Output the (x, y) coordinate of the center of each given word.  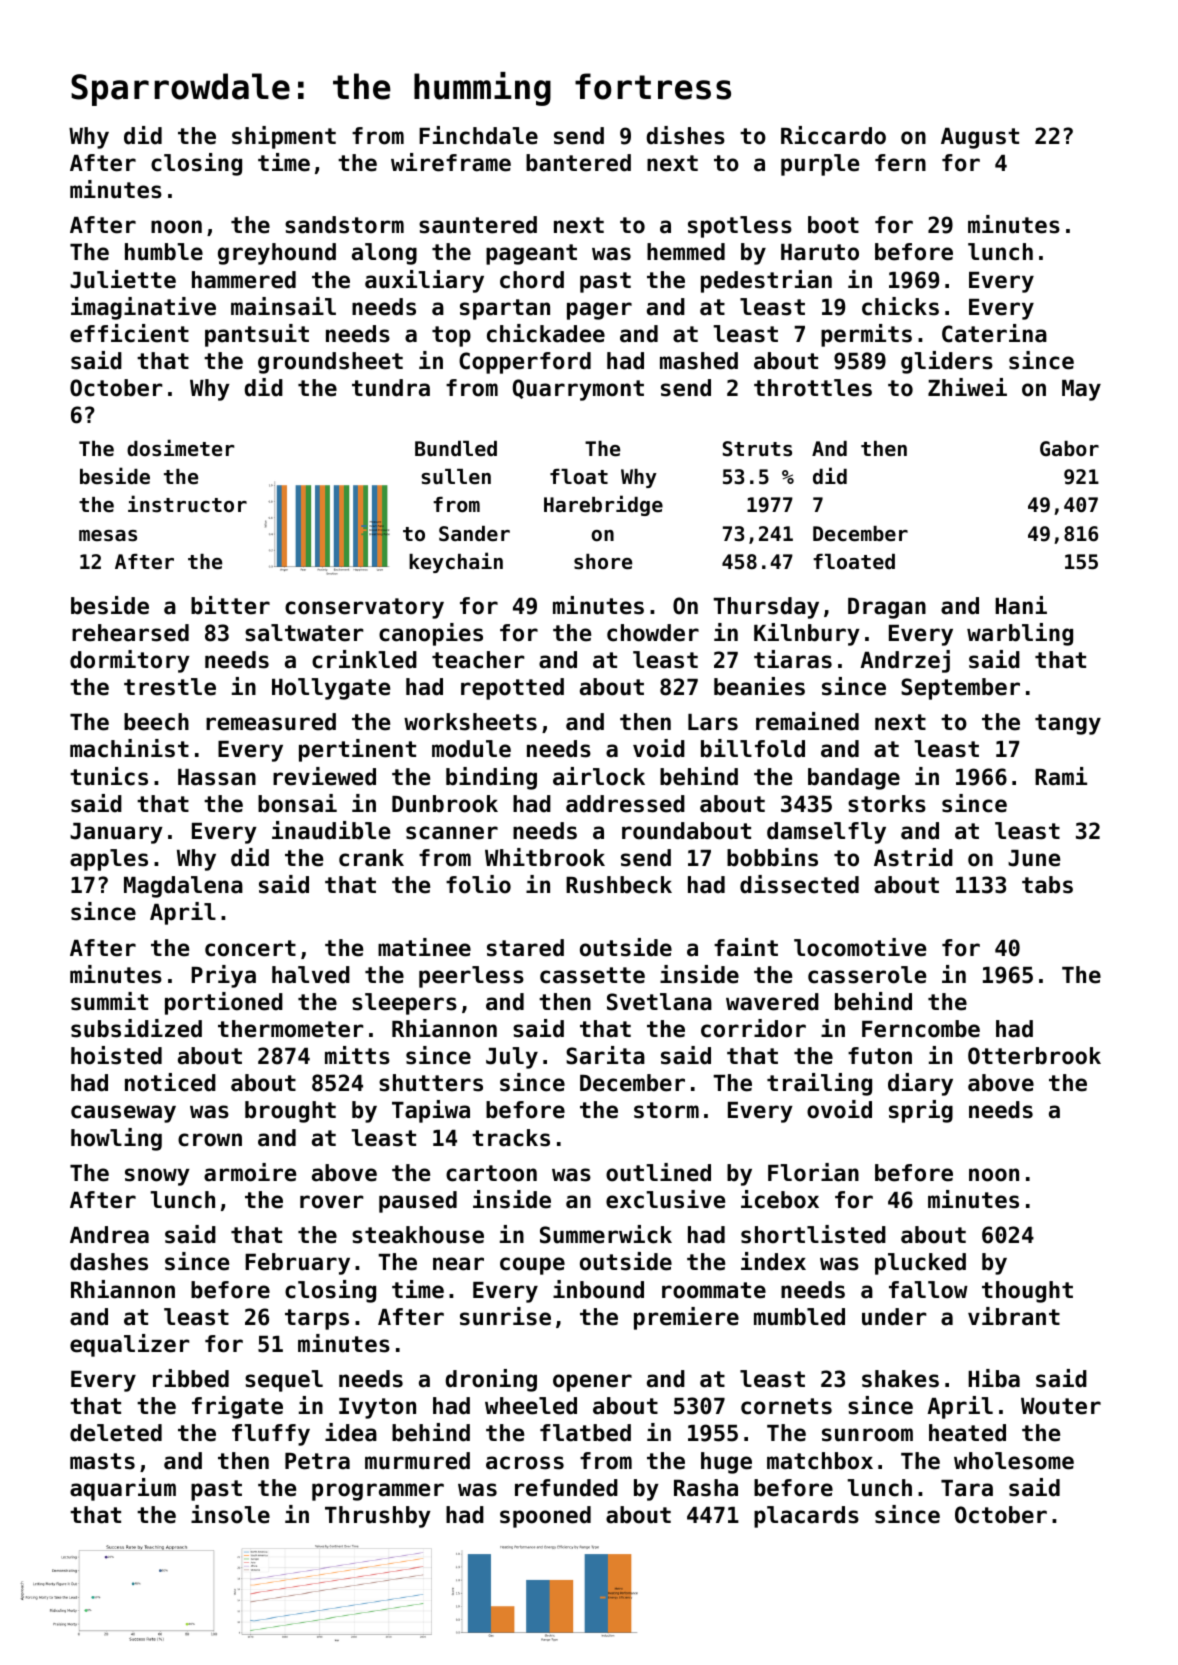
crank (371, 858)
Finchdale (478, 135)
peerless (471, 977)
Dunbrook (445, 804)
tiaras (793, 659)
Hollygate (331, 689)
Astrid (913, 857)
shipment (284, 137)
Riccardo (833, 135)
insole (230, 1514)
